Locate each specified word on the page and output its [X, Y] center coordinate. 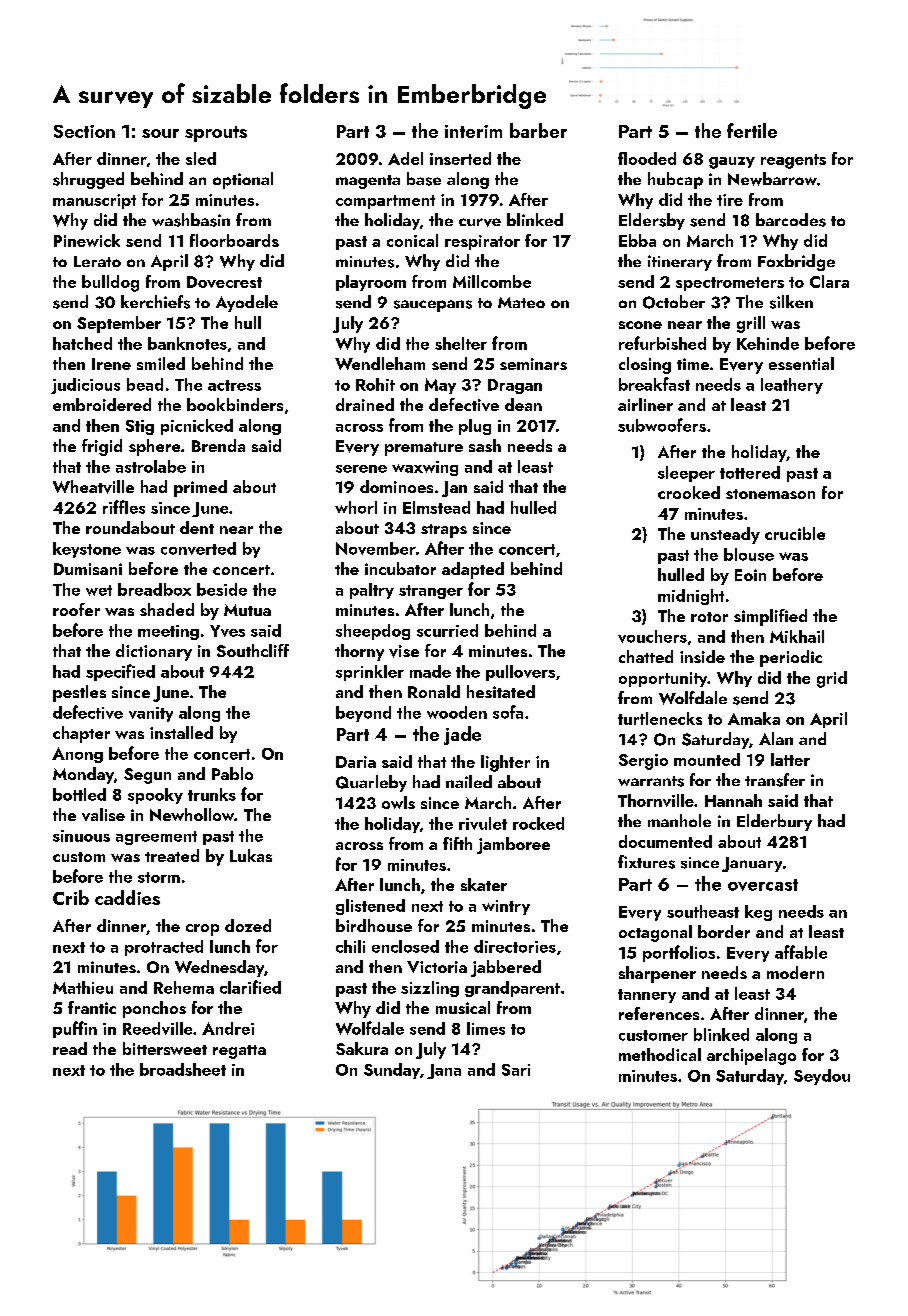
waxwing [425, 468]
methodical [660, 1054]
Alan [776, 738]
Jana [444, 1071]
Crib [71, 897]
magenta [368, 182]
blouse [749, 554]
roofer [76, 609]
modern [795, 972]
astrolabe [151, 466]
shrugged [88, 180]
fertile [752, 130]
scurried [447, 630]
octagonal [655, 933]
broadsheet [183, 1069]
